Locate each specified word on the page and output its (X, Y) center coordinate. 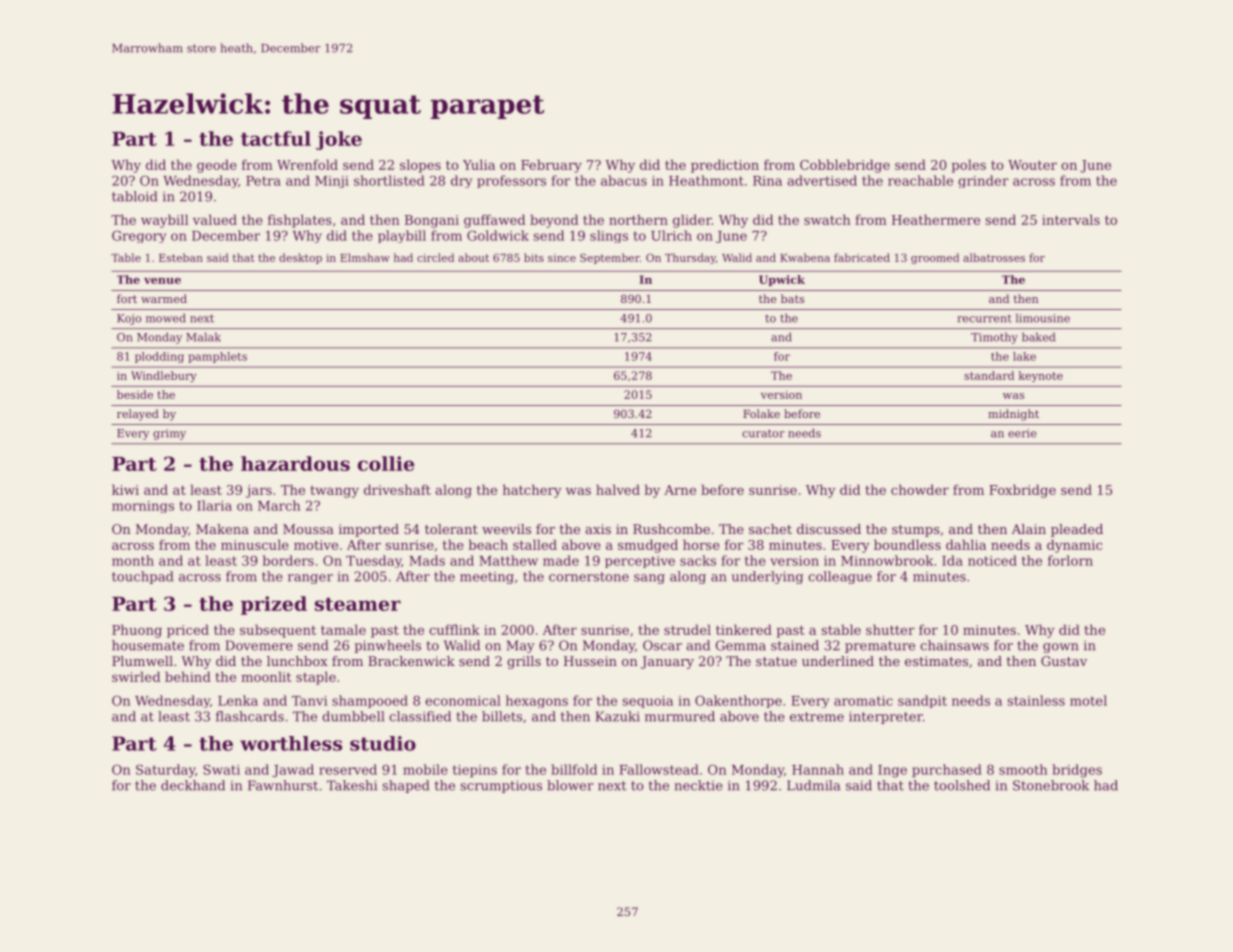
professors (511, 181)
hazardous (295, 463)
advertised (822, 180)
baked (1038, 337)
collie (386, 463)
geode (217, 166)
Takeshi (352, 785)
